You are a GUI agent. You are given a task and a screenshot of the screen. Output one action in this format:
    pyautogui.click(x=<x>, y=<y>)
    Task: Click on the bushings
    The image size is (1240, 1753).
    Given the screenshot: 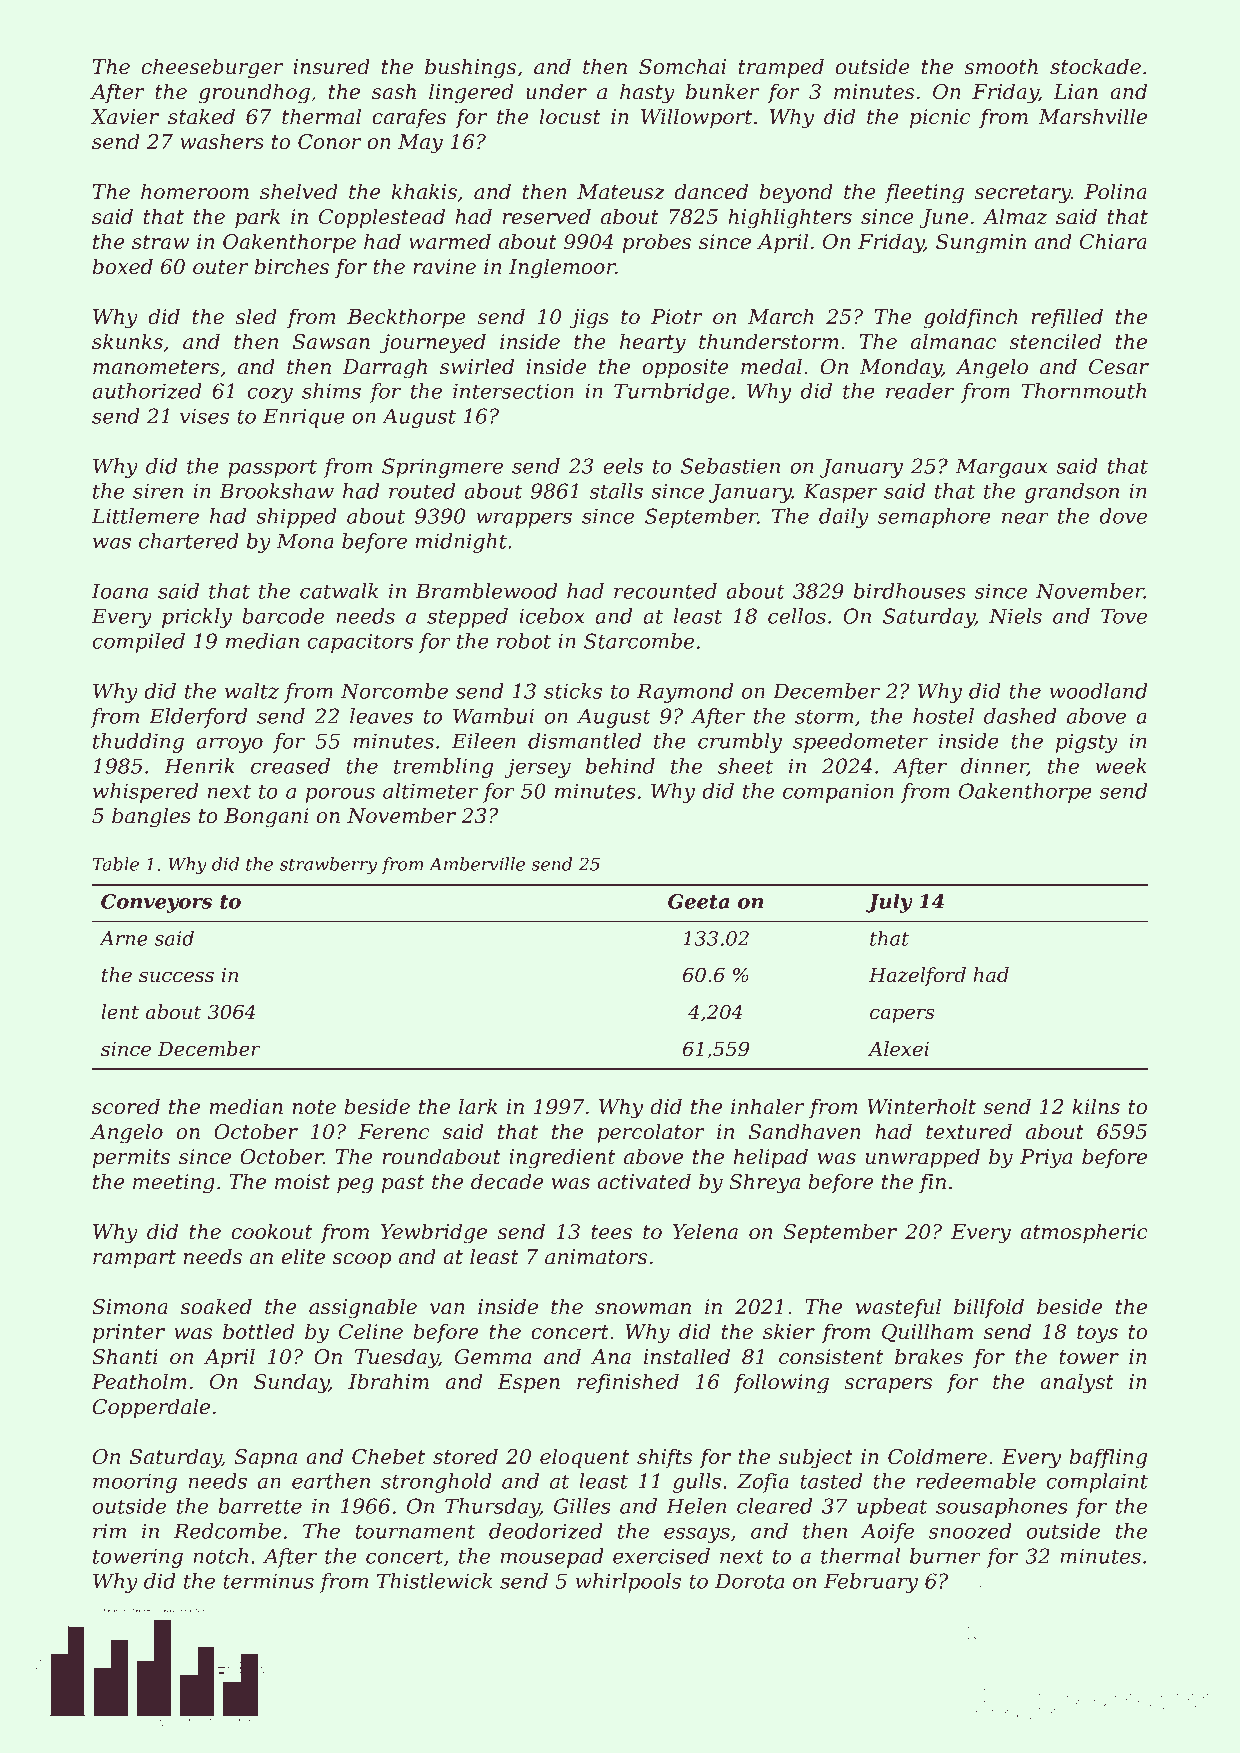 What is the action you would take?
    pyautogui.click(x=470, y=68)
